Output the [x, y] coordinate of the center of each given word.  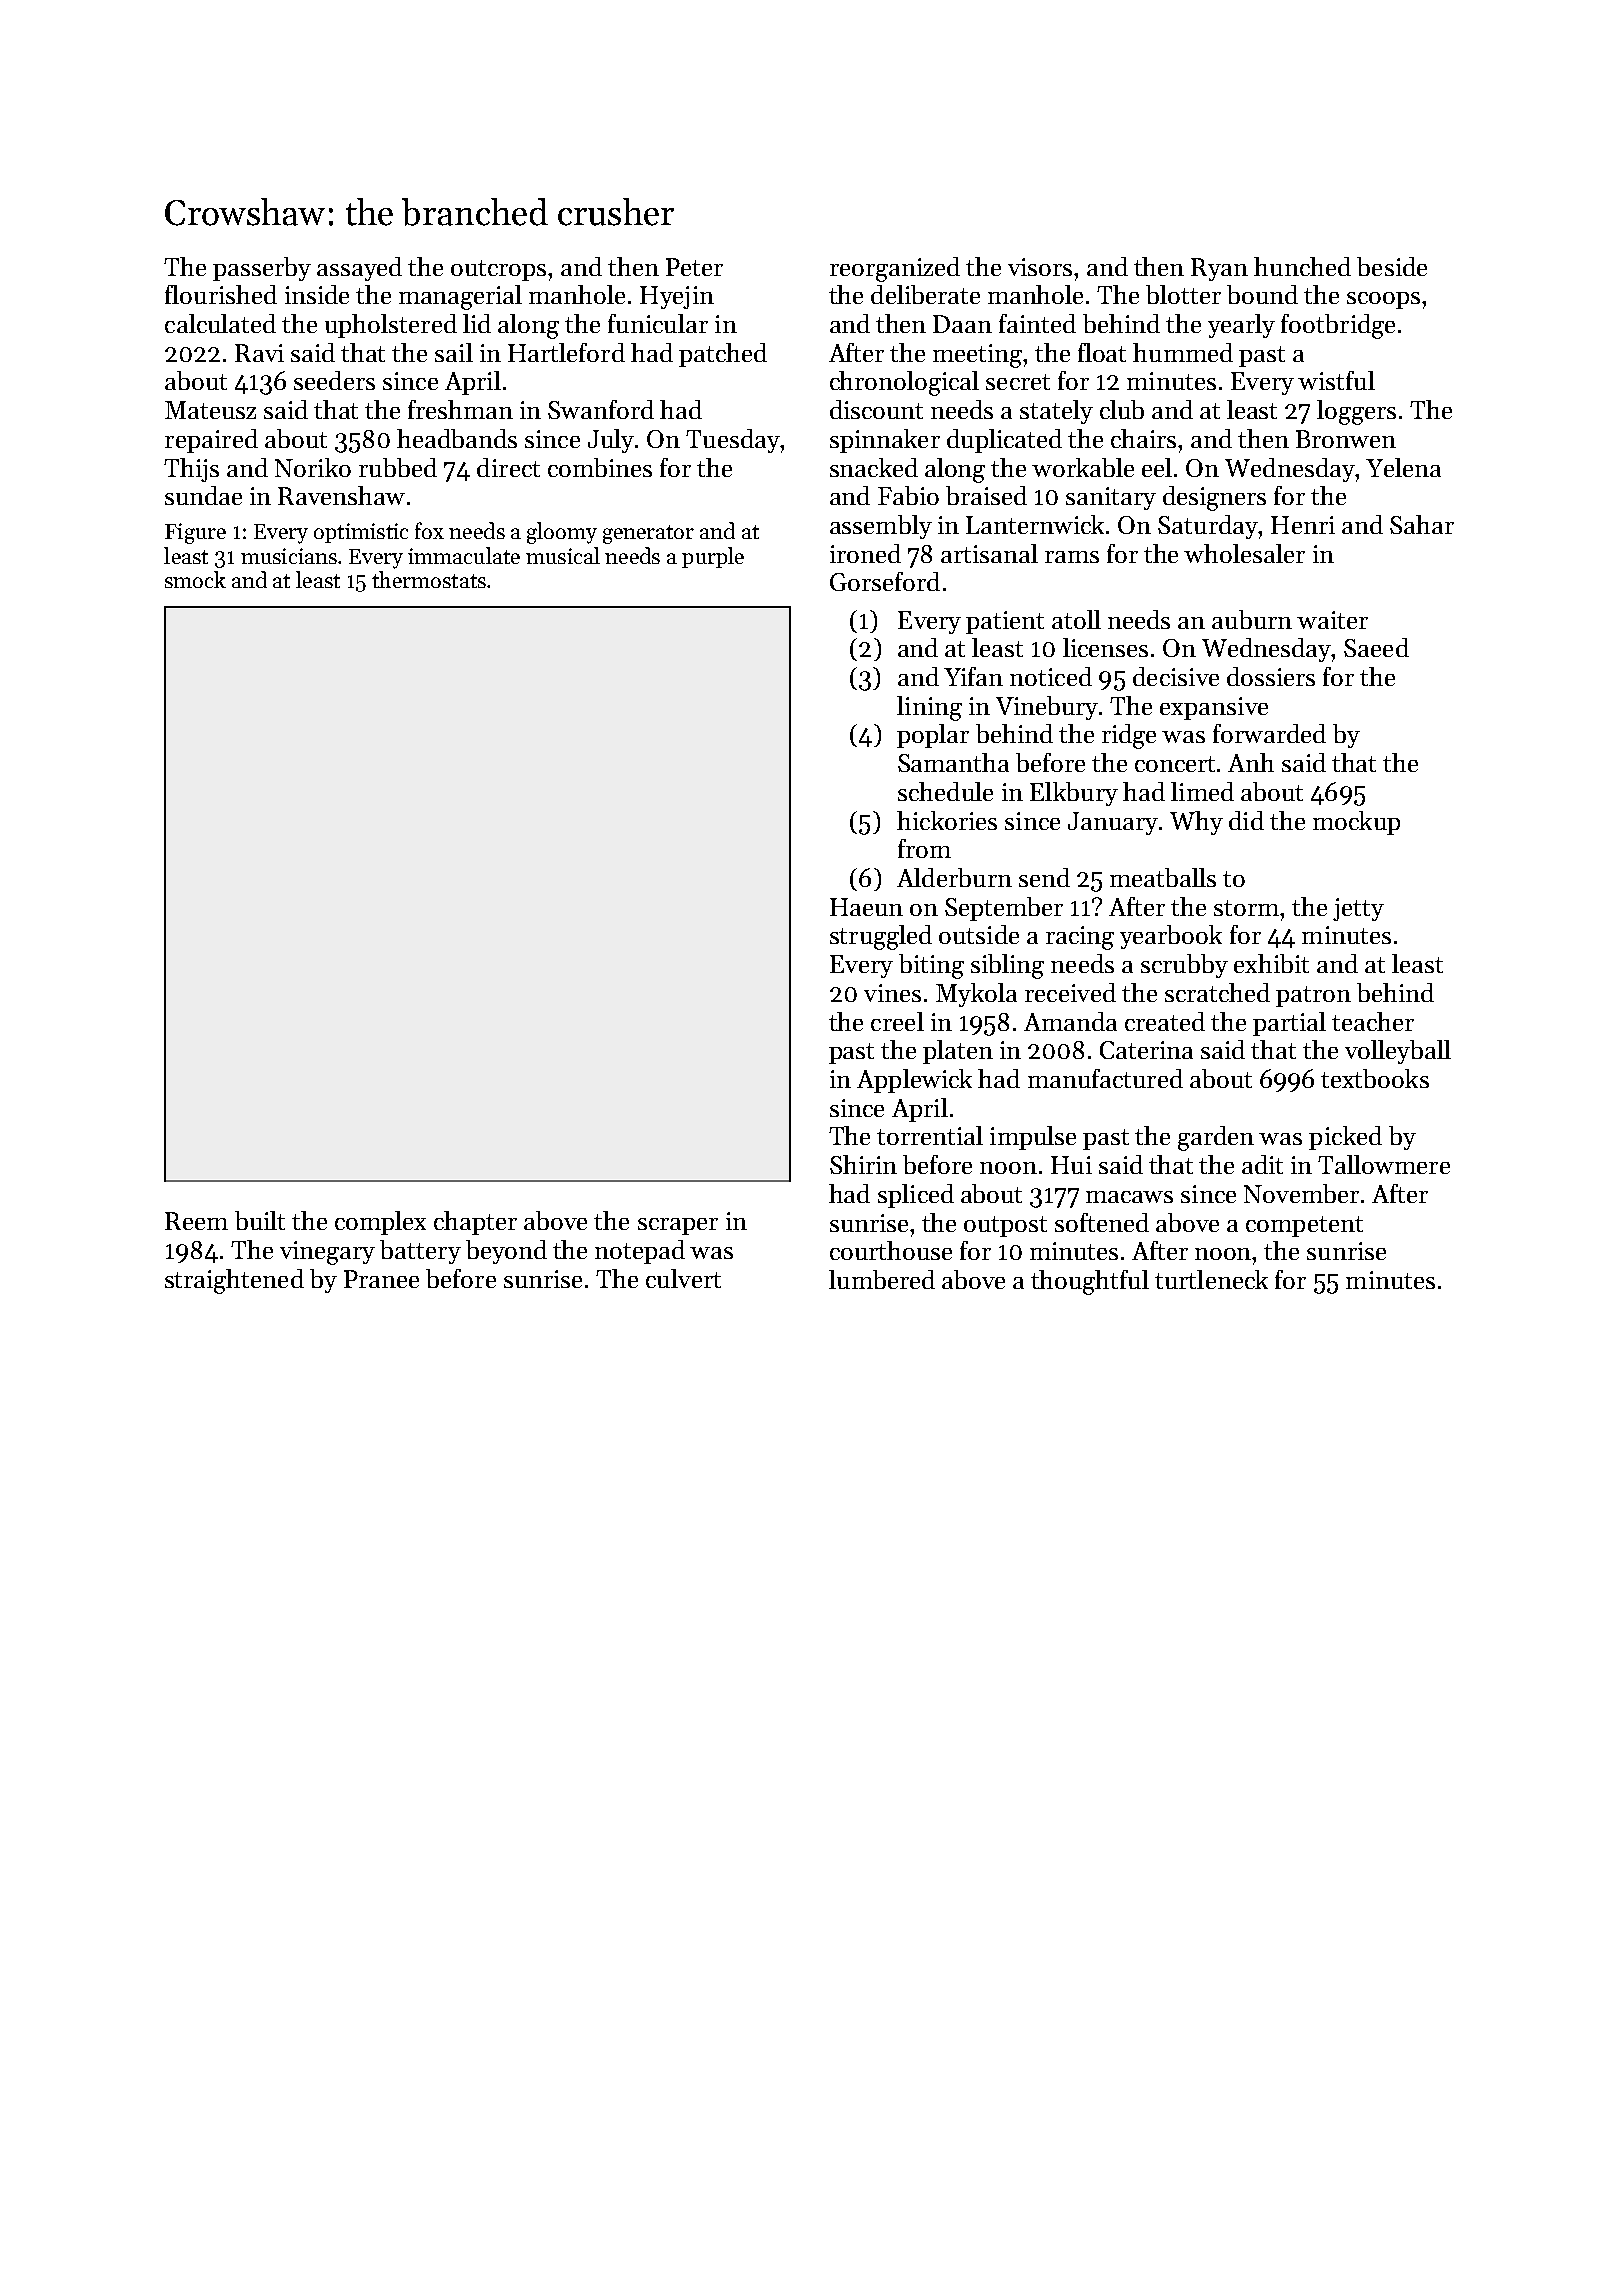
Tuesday [733, 441]
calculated [220, 323]
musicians [289, 556]
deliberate [925, 294]
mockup [1356, 823]
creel [897, 1021]
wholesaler [1244, 553]
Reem [196, 1221]
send [1044, 877]
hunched [1302, 266]
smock [195, 579]
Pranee [381, 1279]
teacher [1373, 1021]
